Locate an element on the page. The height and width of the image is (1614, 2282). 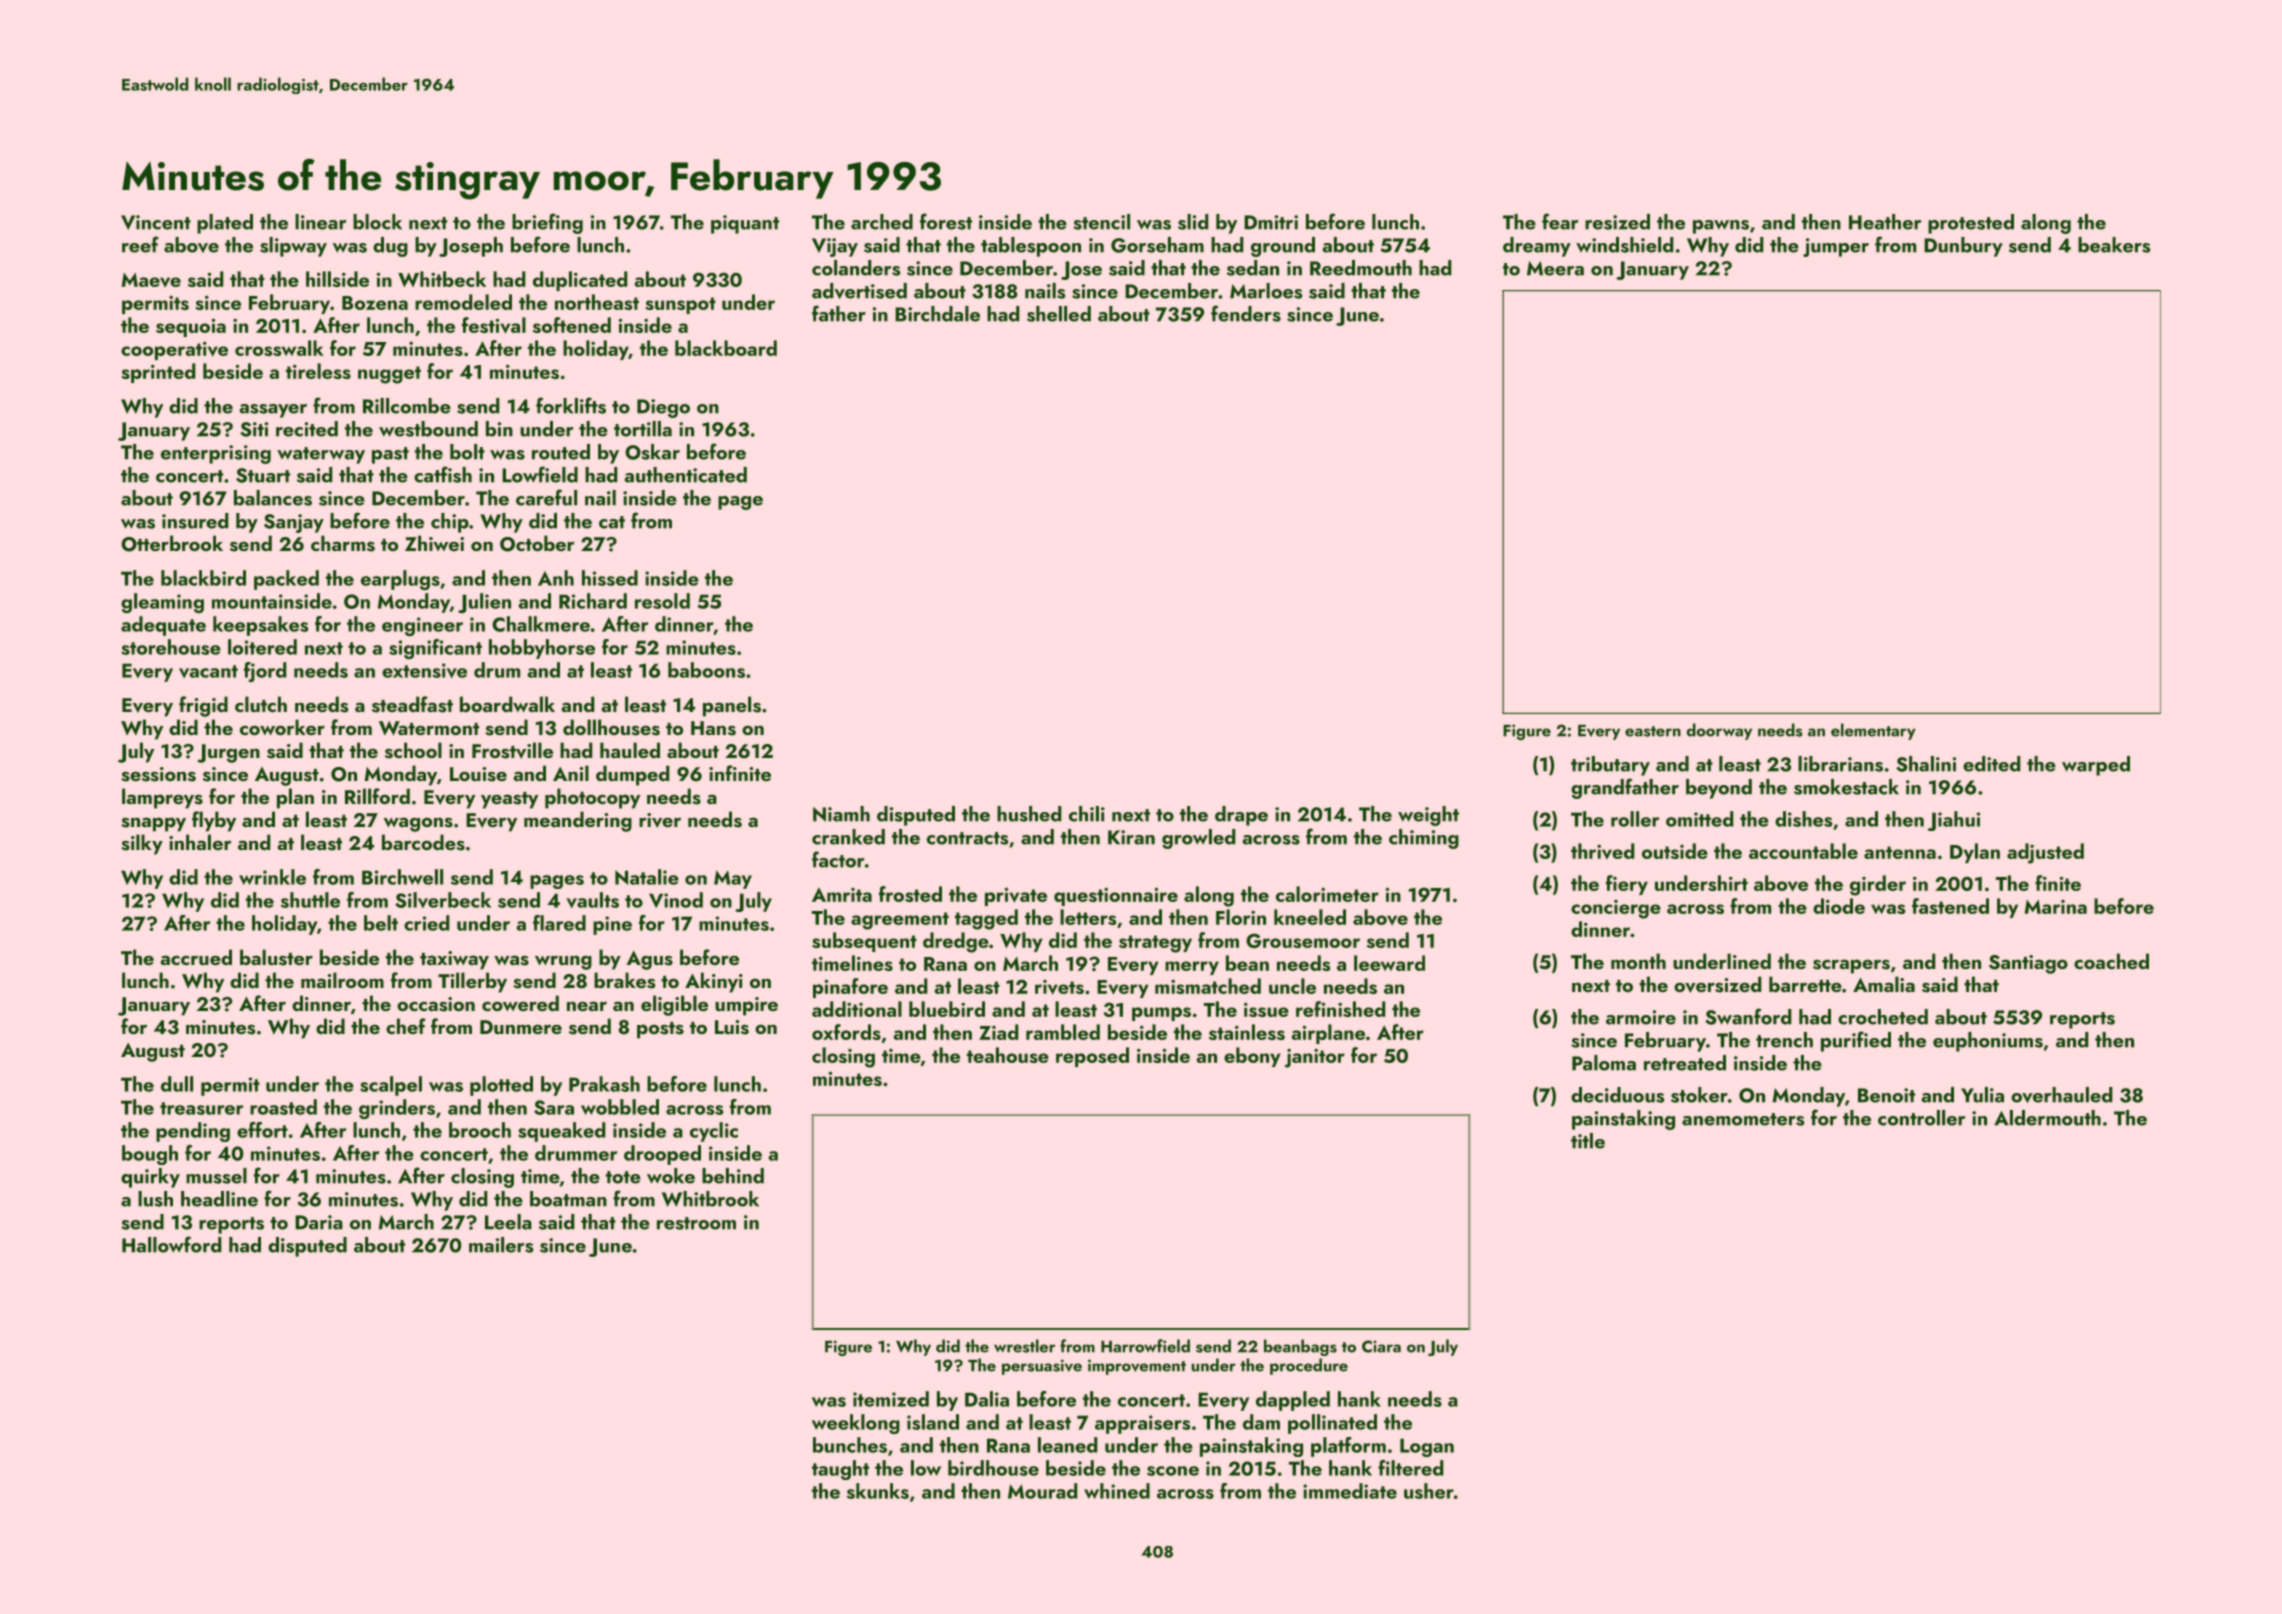
Natalie is located at coordinates (647, 877).
